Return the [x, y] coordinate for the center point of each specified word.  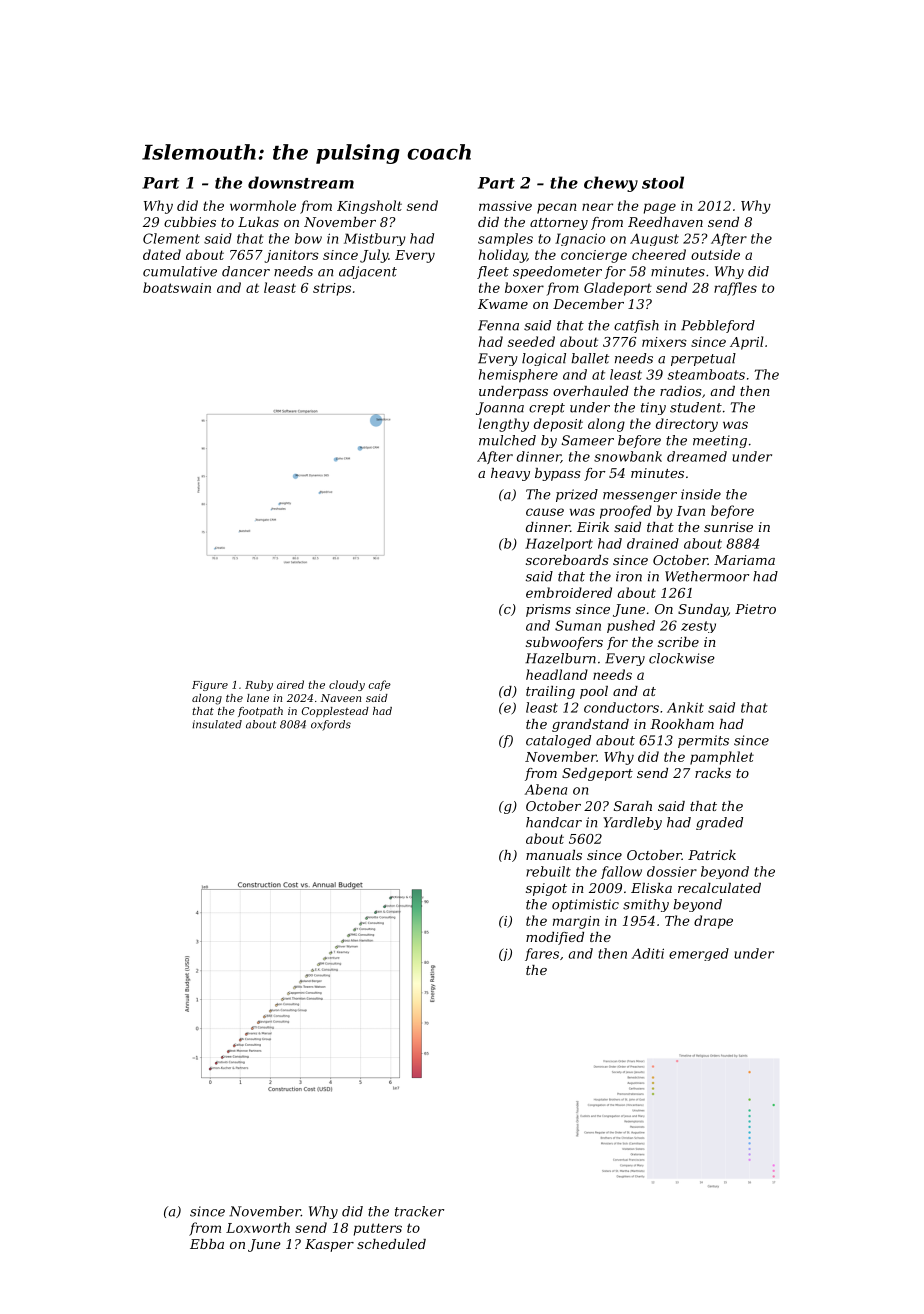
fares [542, 954]
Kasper [329, 1245]
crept [547, 409]
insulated [217, 724]
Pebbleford [718, 326]
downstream [301, 182]
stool [663, 182]
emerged [699, 954]
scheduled [391, 1244]
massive [505, 206]
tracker [419, 1211]
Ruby [259, 685]
